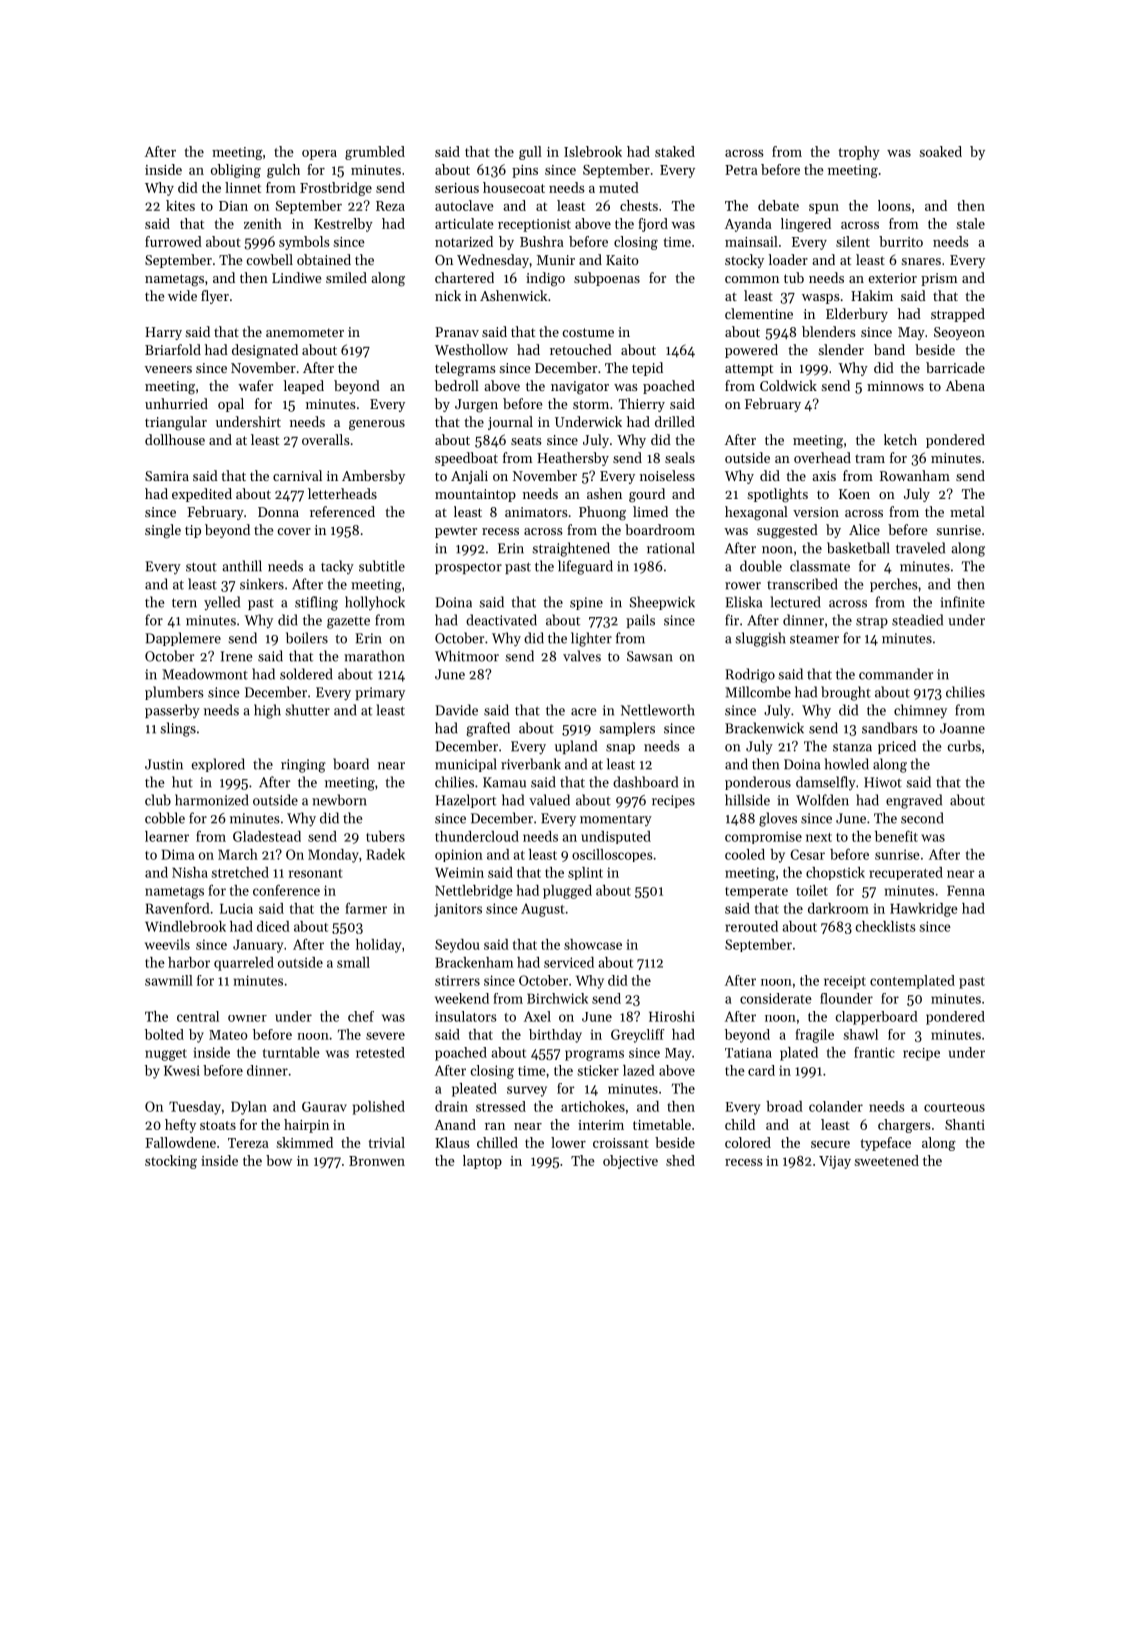  What do you see at coordinates (965, 385) in the document?
I see `Abena` at bounding box center [965, 385].
